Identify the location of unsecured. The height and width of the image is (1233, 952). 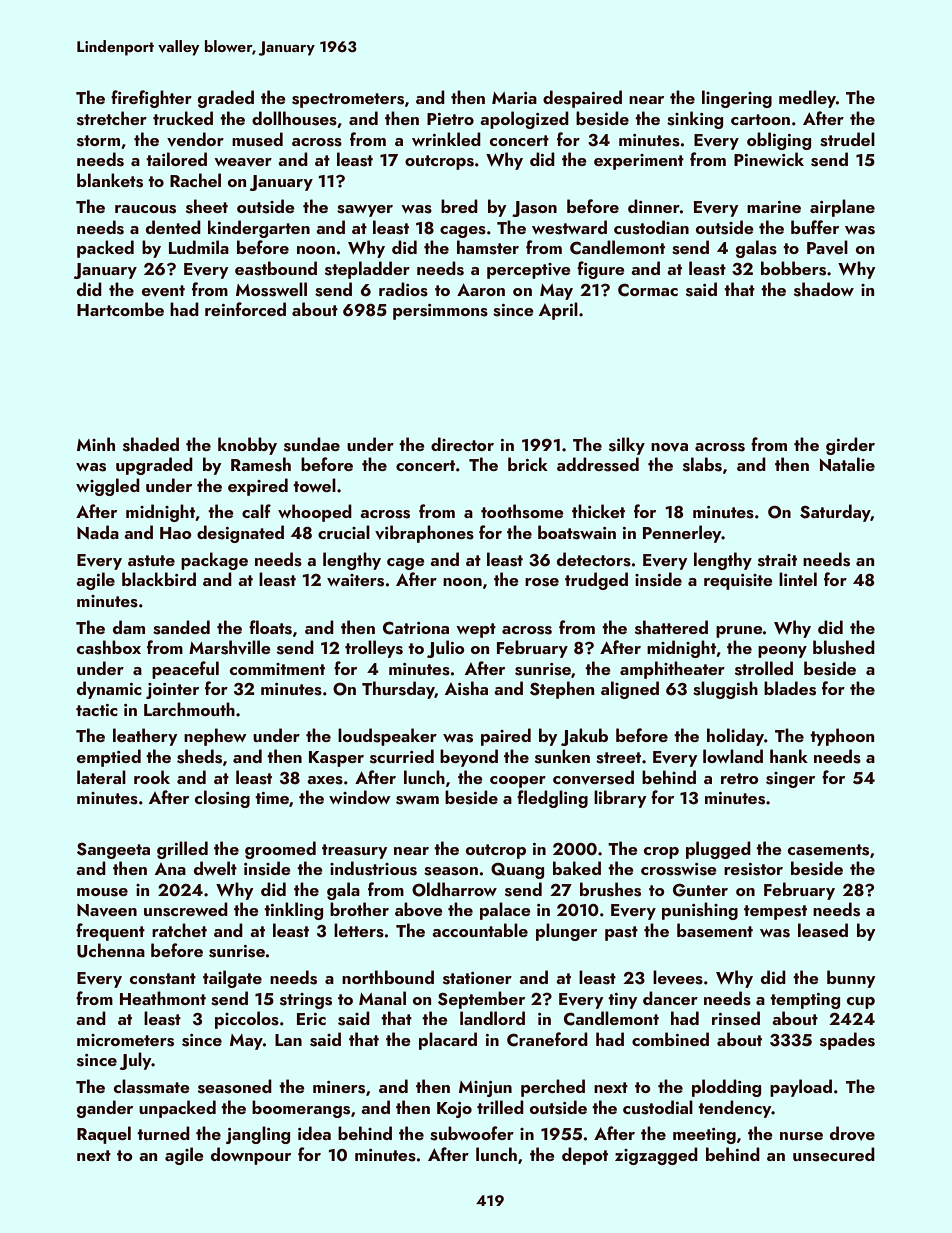
(834, 1154).
